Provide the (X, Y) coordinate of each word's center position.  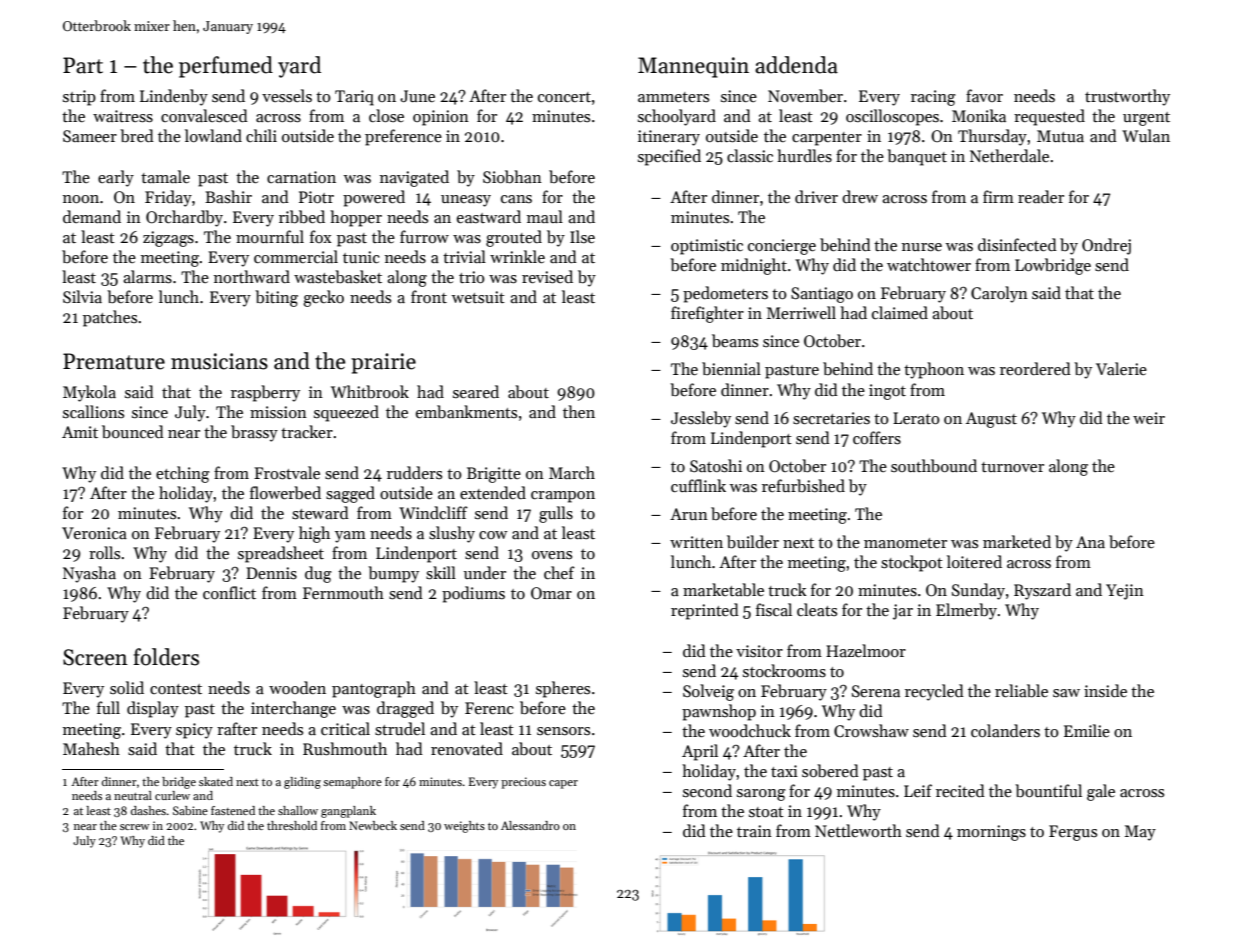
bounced (133, 431)
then (579, 411)
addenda (796, 65)
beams (735, 340)
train (754, 831)
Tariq (354, 98)
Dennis (271, 573)
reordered (1035, 368)
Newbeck (373, 825)
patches (110, 318)
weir (1149, 418)
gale (1101, 792)
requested (1049, 117)
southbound (934, 465)
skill (441, 573)
